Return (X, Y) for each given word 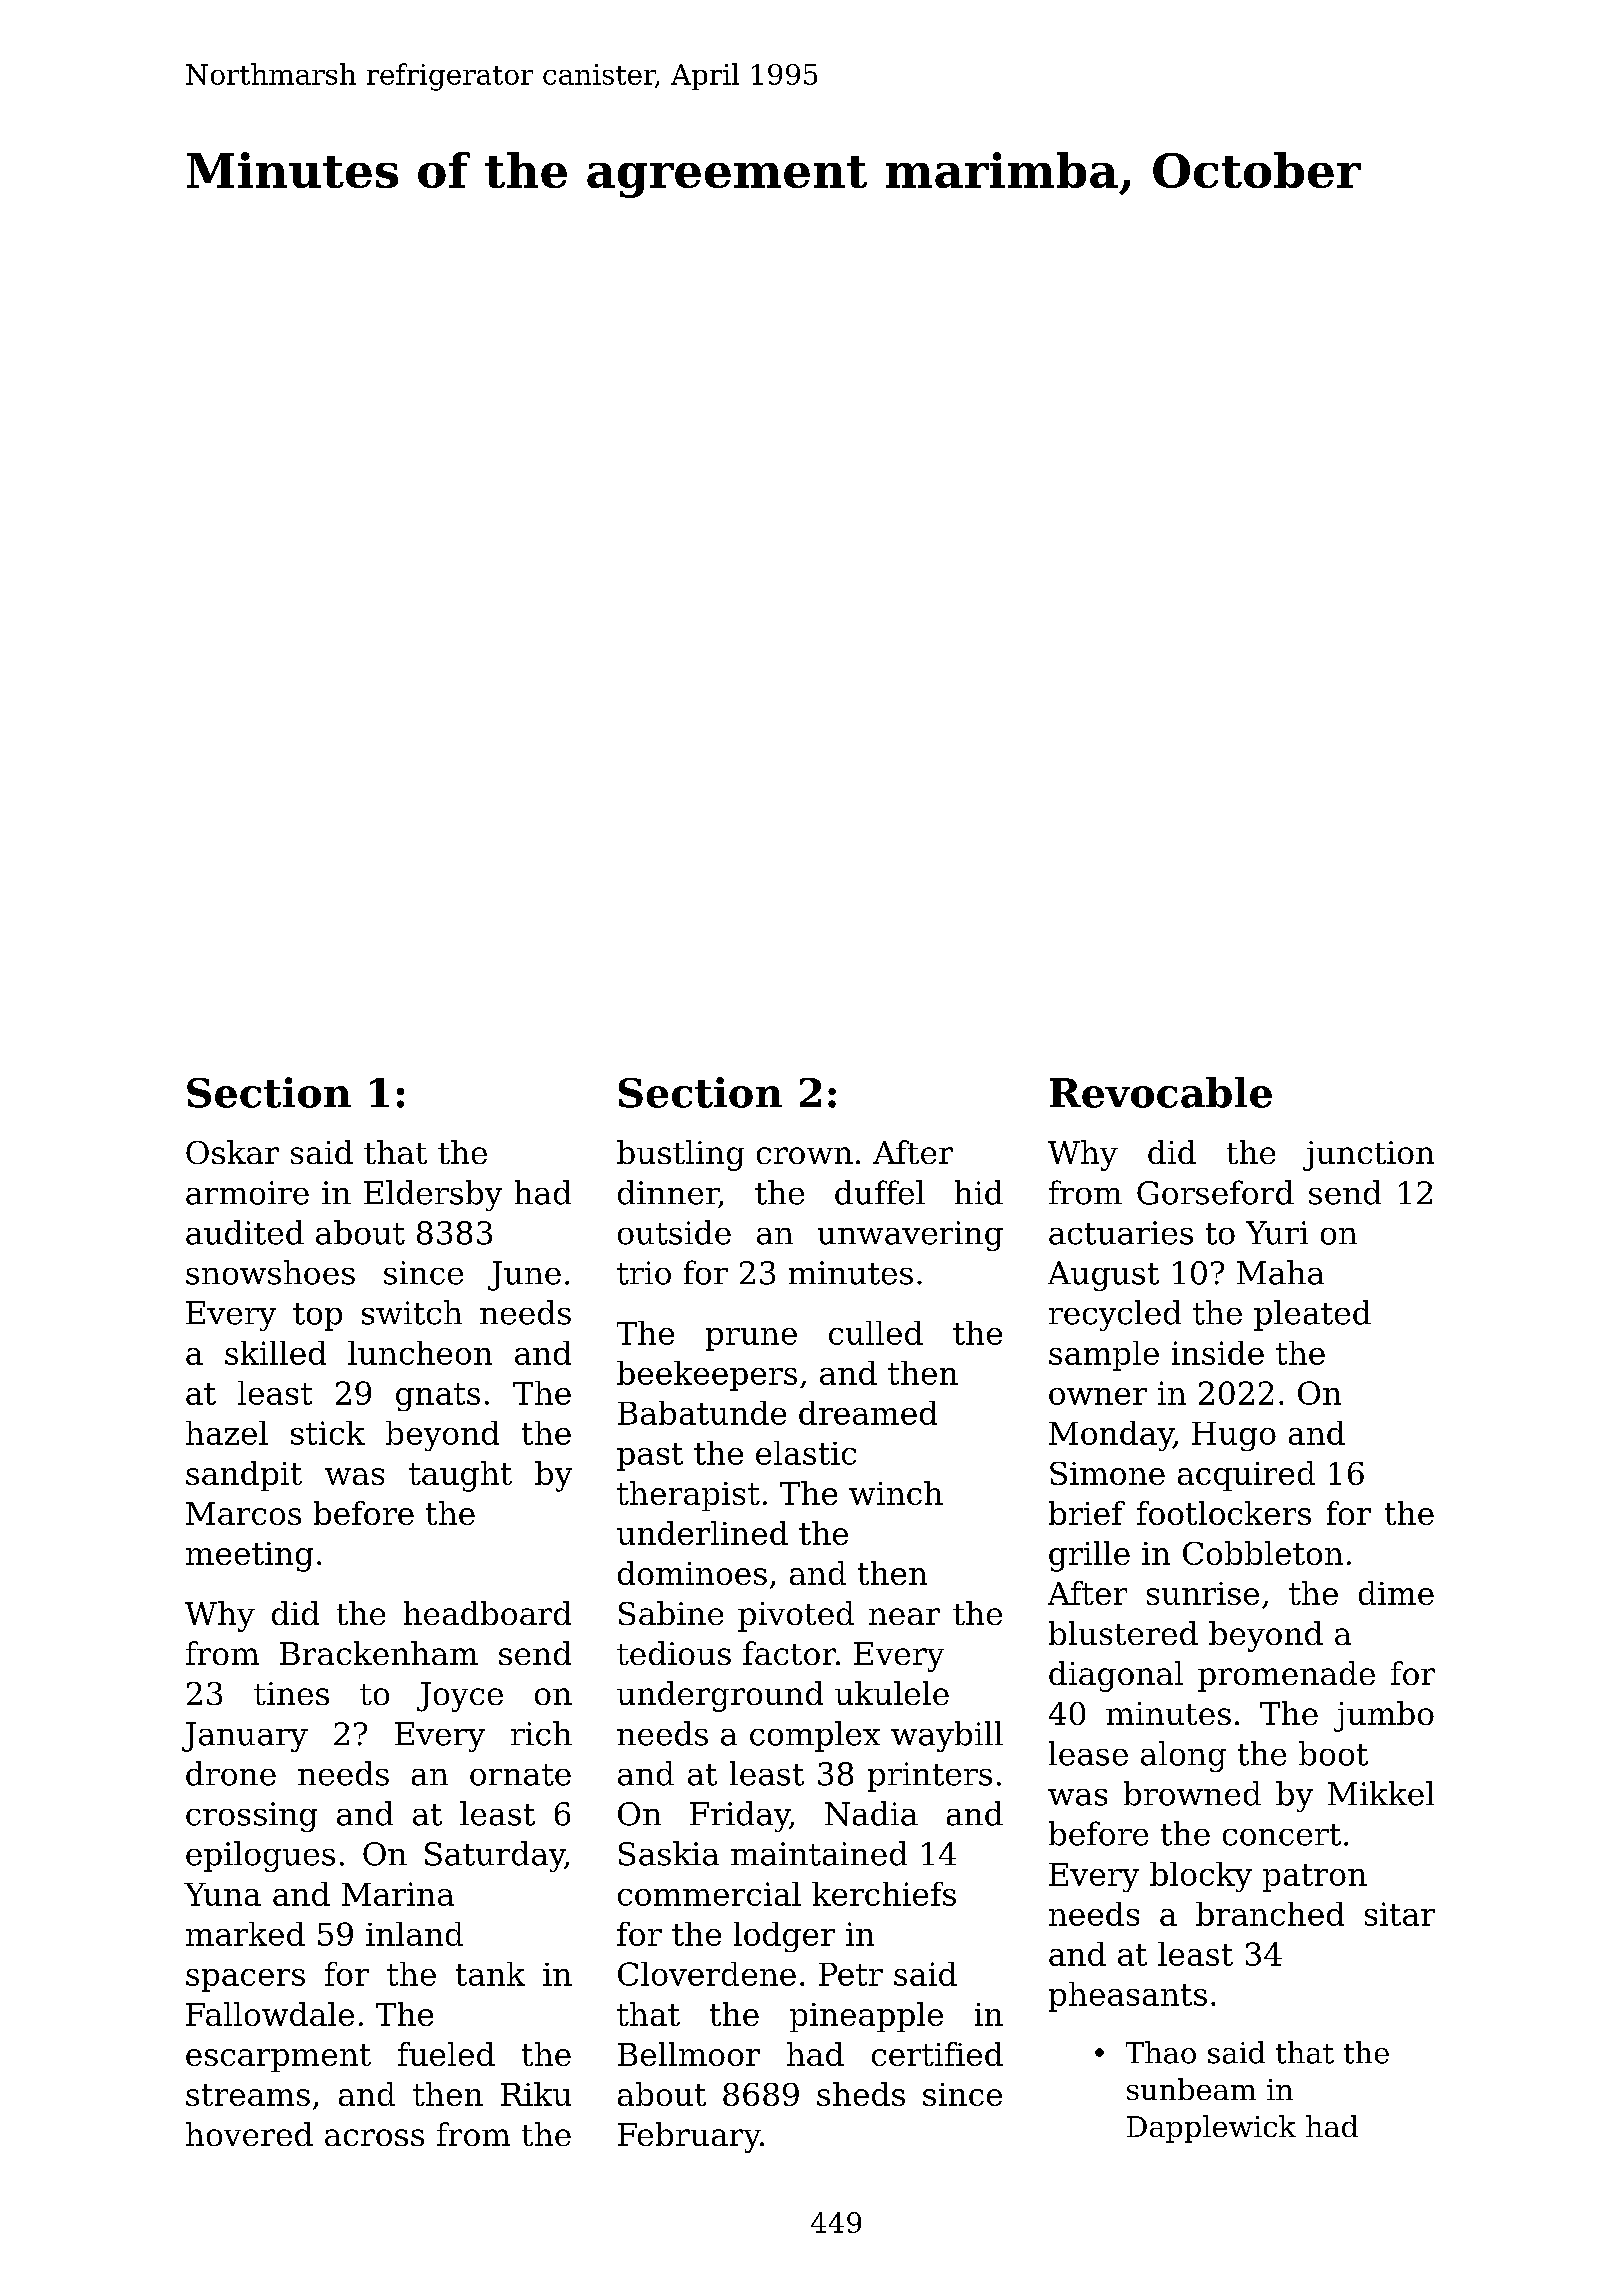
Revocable (1161, 1092)
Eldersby (433, 1195)
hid (979, 1192)
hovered (249, 2134)
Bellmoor (689, 2054)
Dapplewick (1211, 2129)
